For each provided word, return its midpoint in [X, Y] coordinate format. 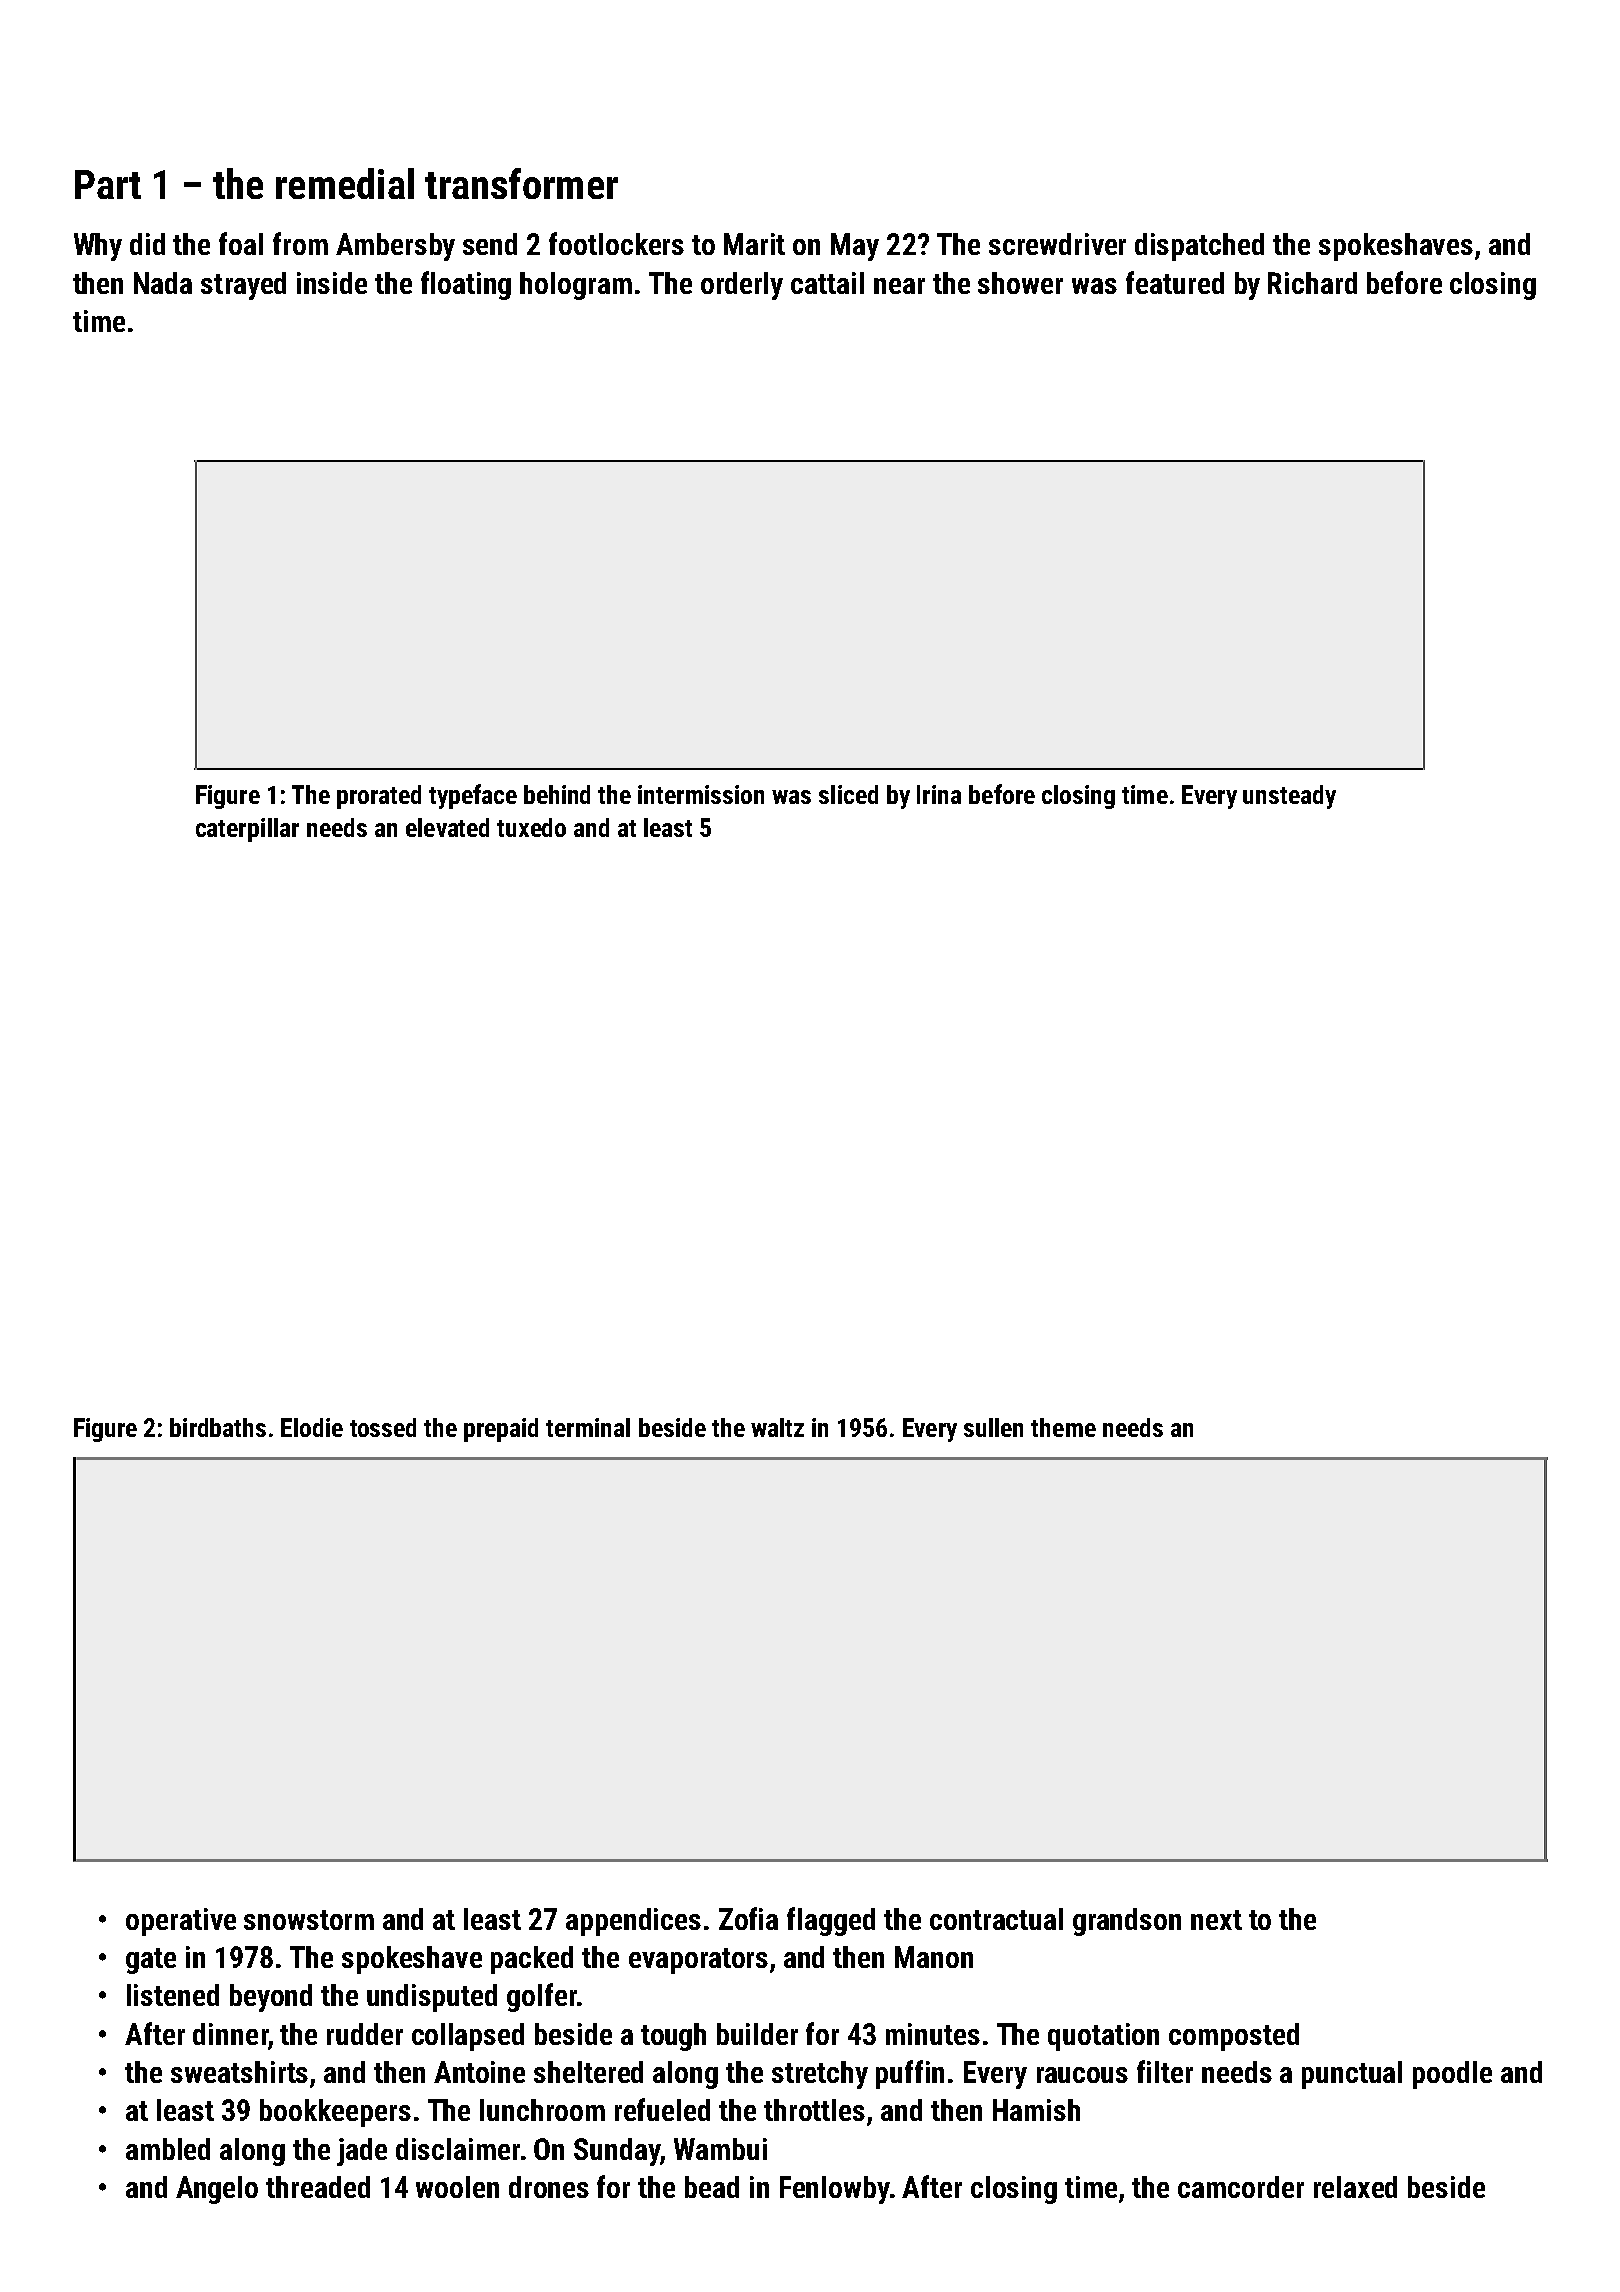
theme [1063, 1427]
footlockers [616, 243]
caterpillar [247, 830]
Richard [1312, 283]
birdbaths [218, 1427]
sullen [993, 1427]
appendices [633, 1922]
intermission [701, 794]
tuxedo [531, 827]
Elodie [312, 1427]
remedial [345, 183]
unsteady [1289, 797]
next [1216, 1920]
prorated [379, 797]
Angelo [217, 2190]
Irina [939, 794]
